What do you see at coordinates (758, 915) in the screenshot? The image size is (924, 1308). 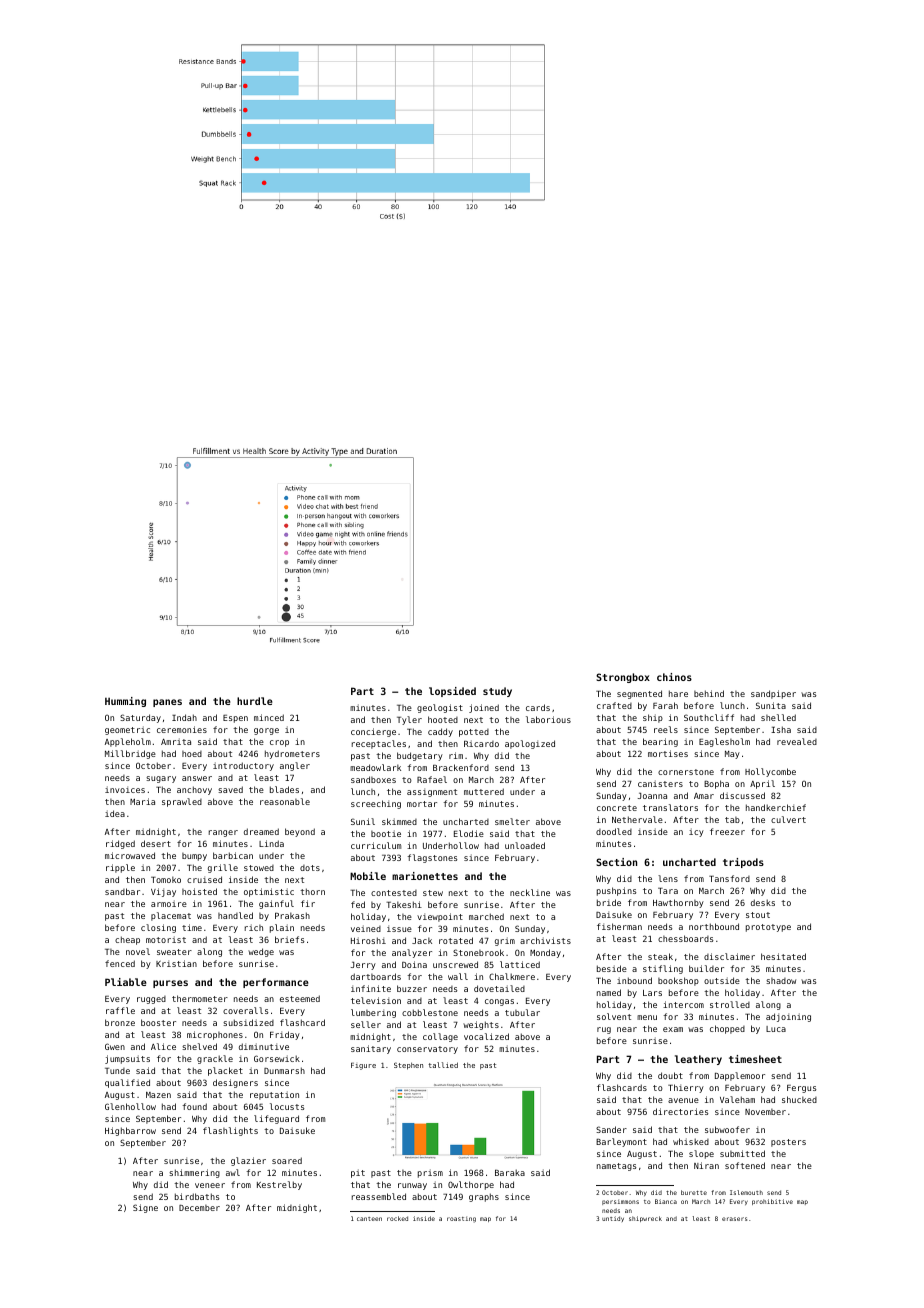 I see `stout` at bounding box center [758, 915].
